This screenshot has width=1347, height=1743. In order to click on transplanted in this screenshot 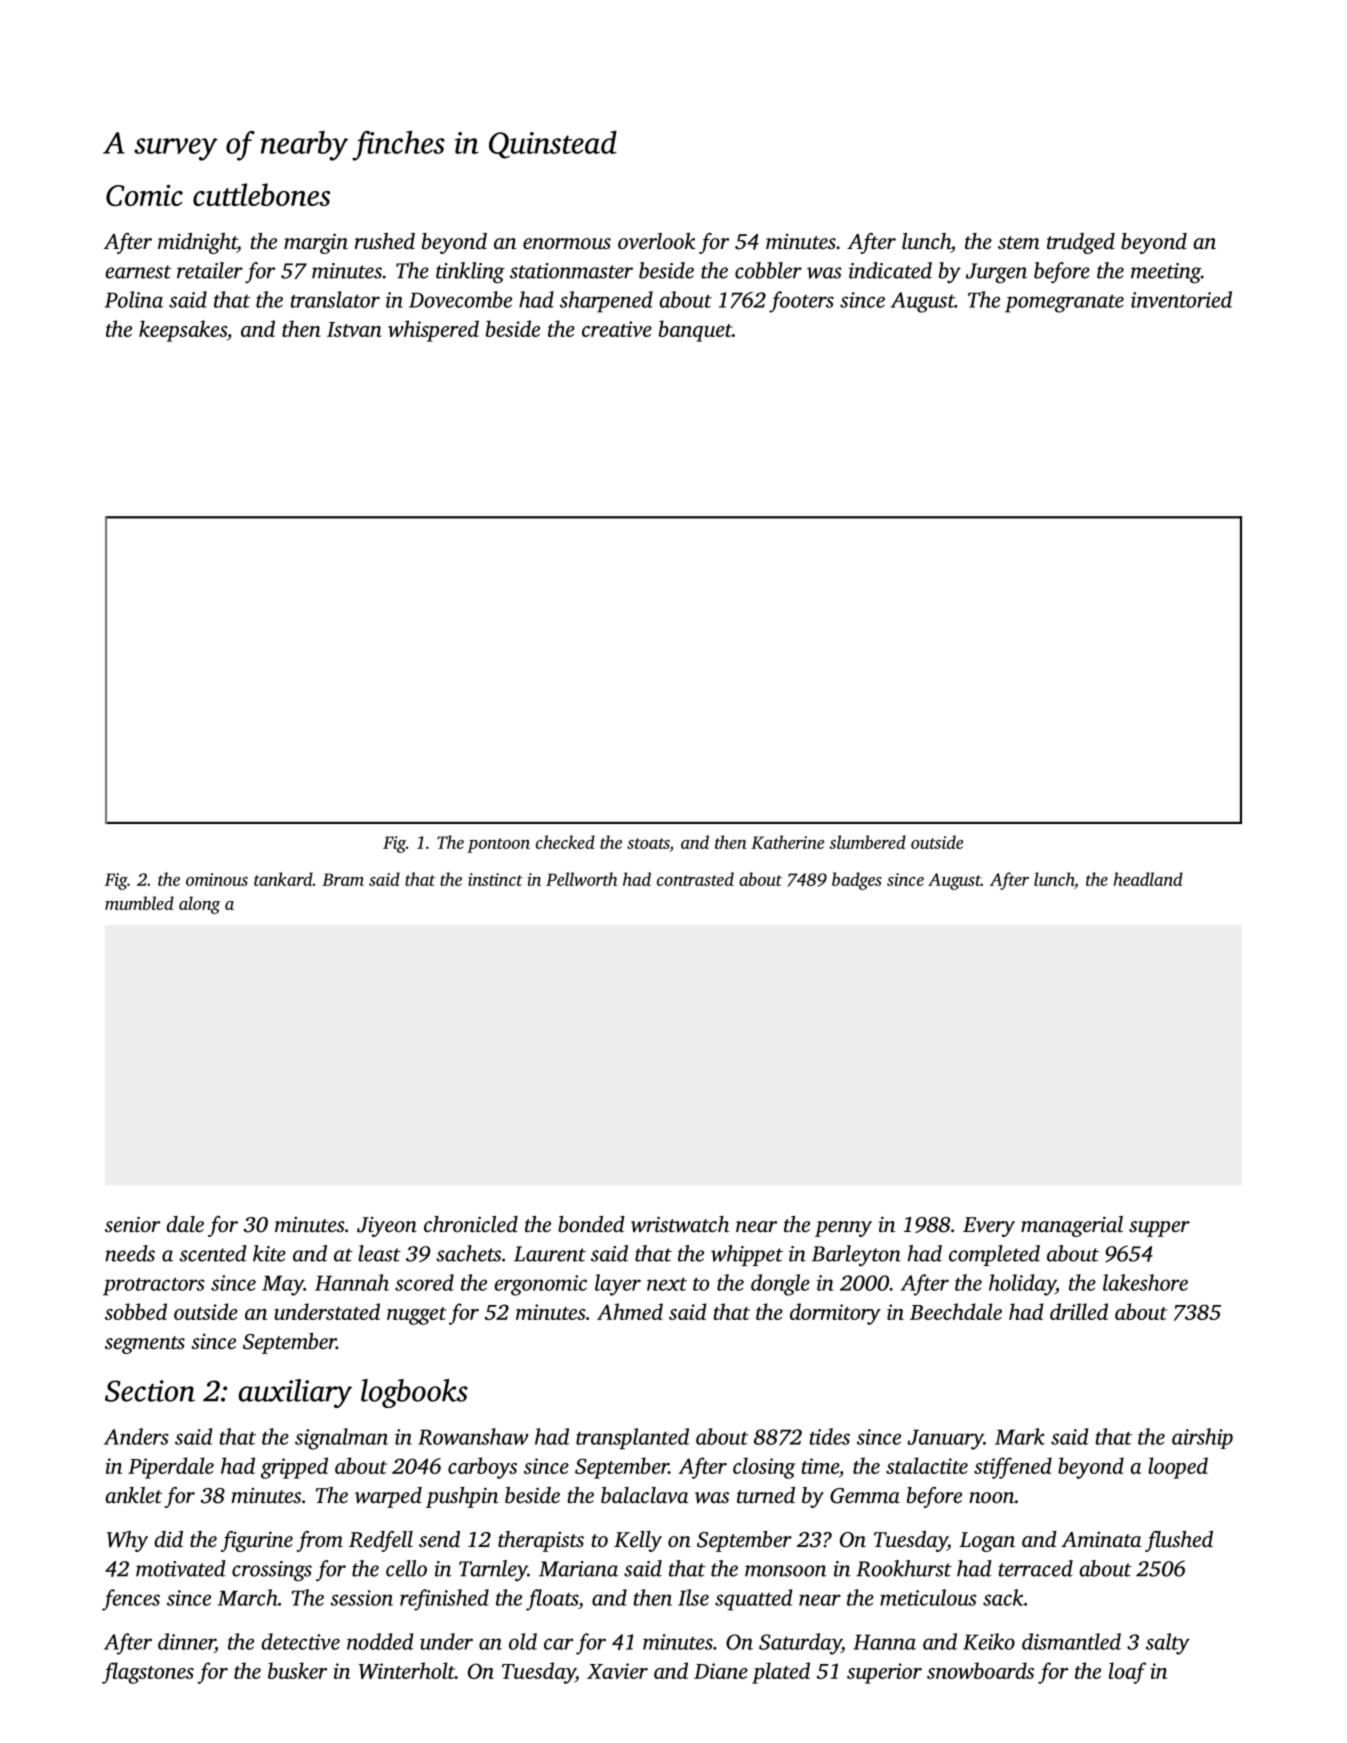, I will do `click(632, 1439)`.
